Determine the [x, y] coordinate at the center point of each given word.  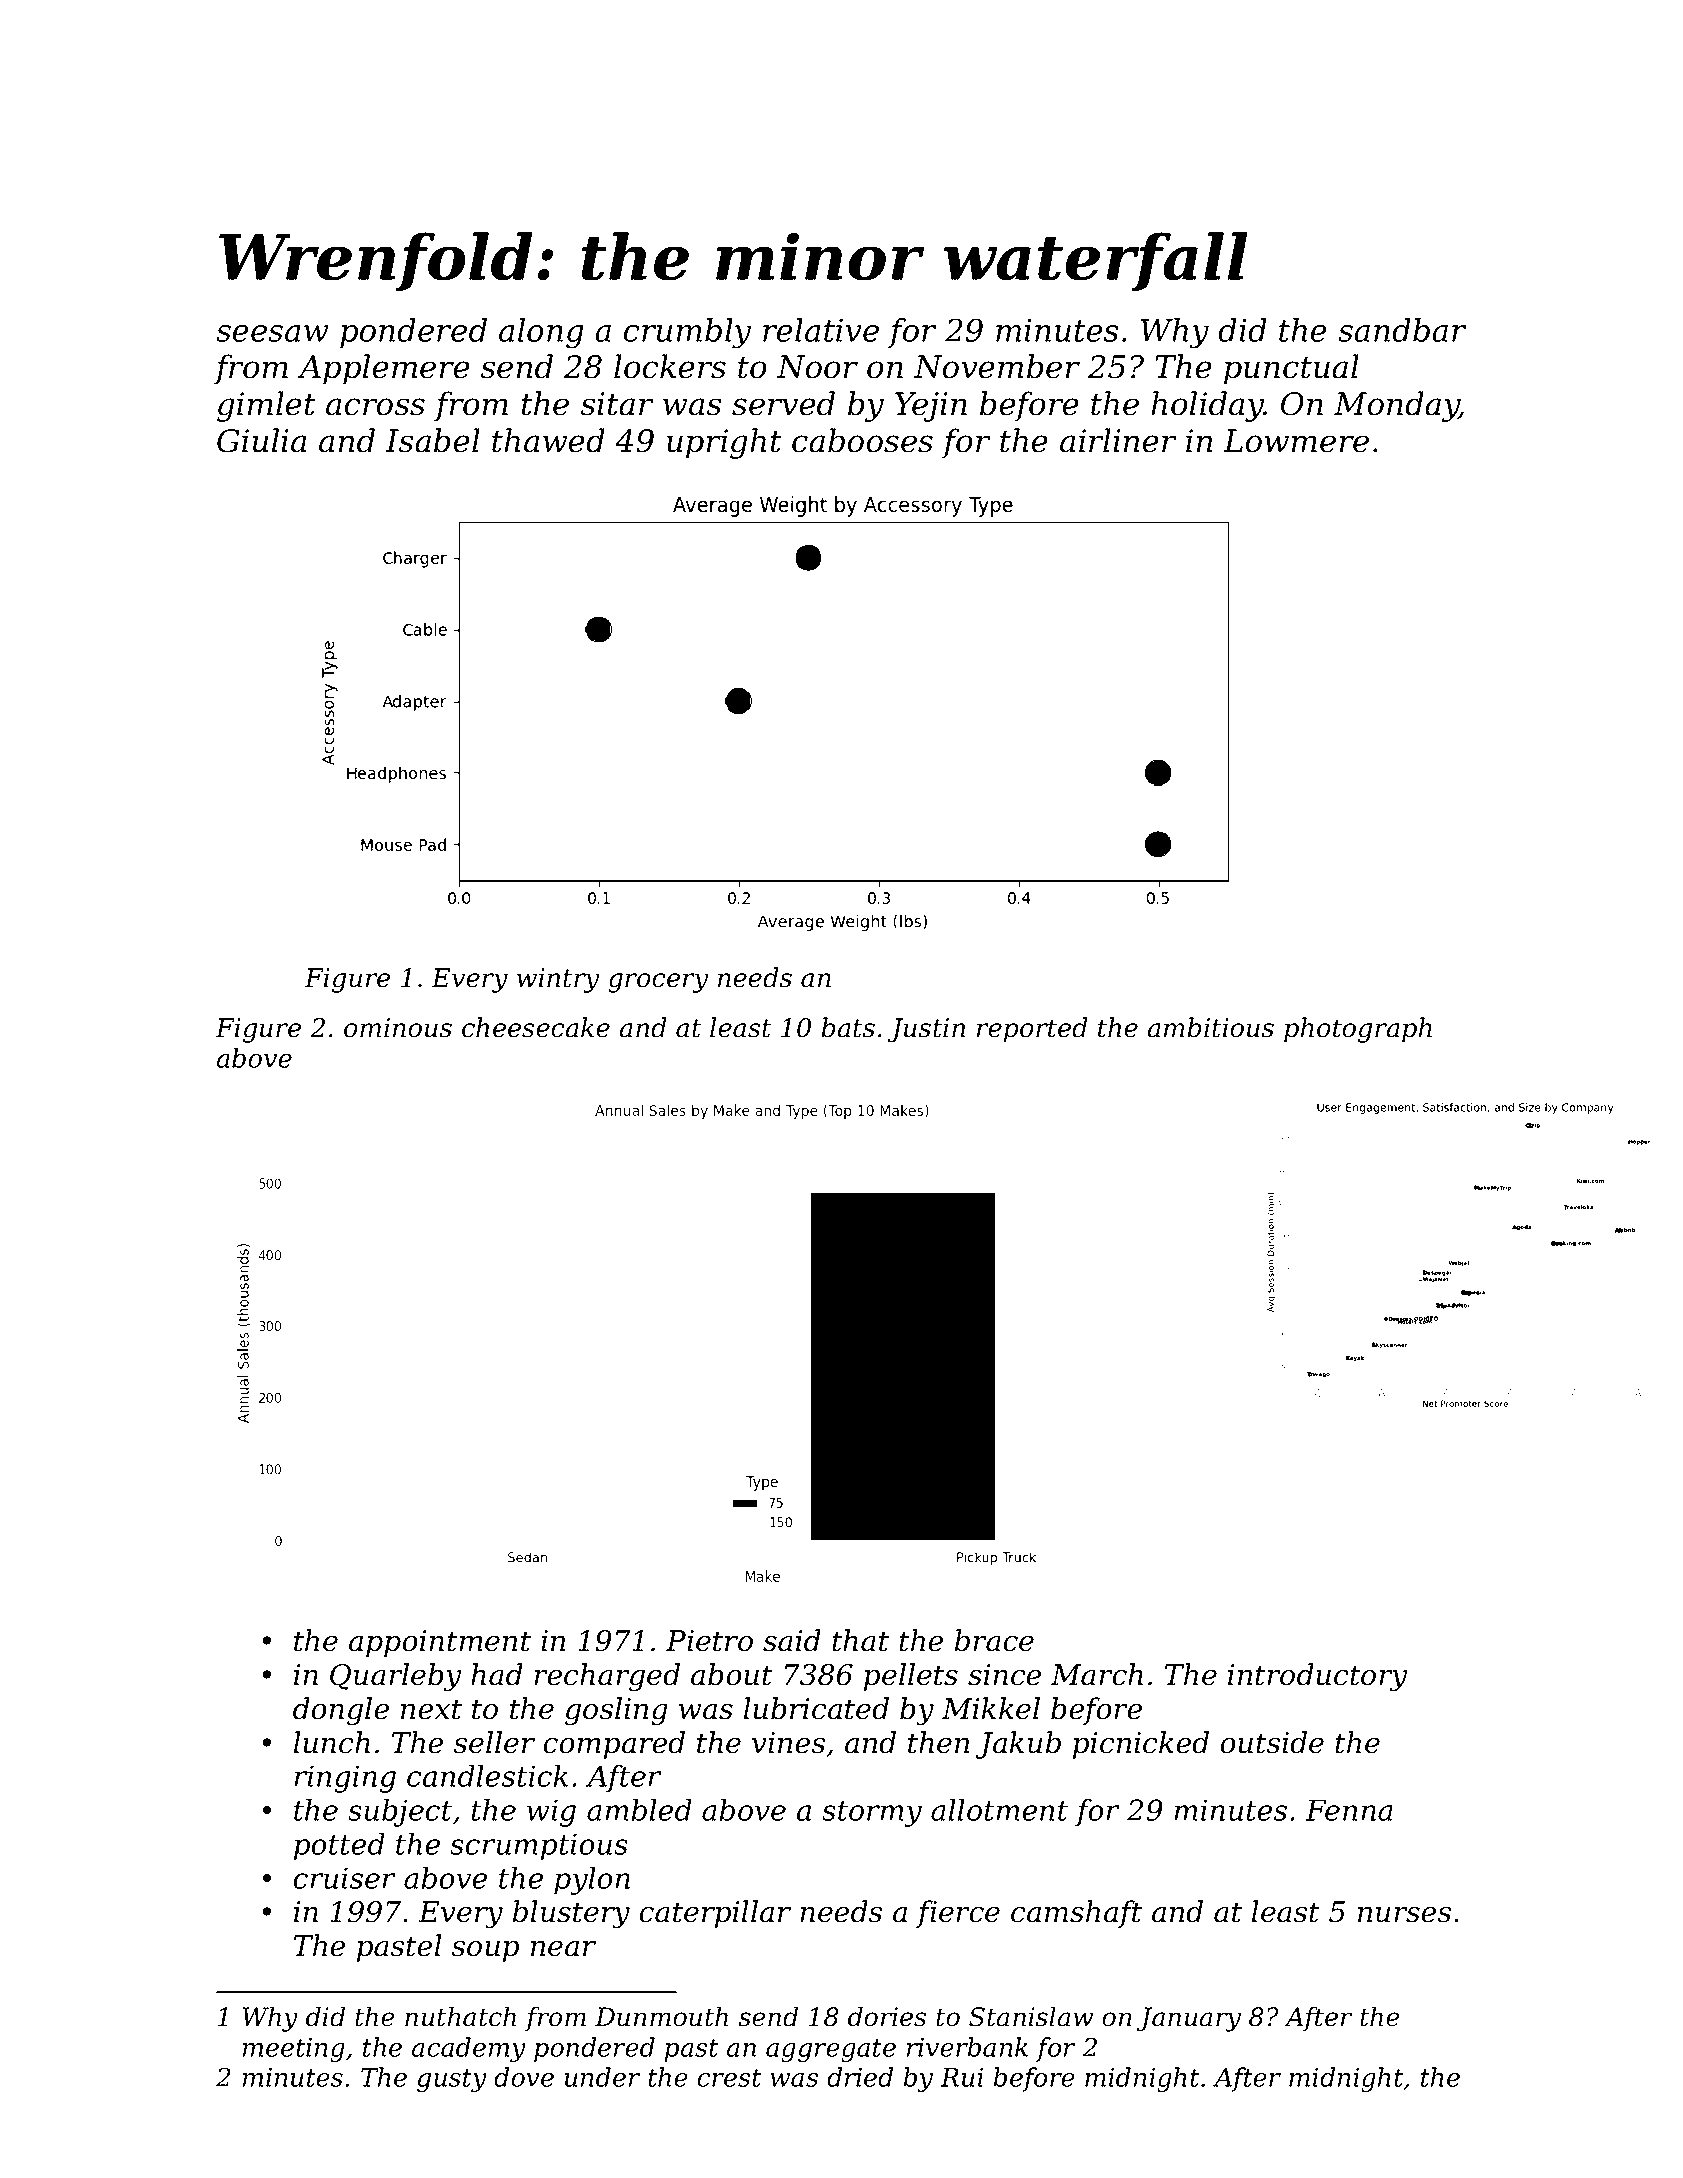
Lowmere [1296, 441]
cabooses [862, 440]
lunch [332, 1742]
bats [848, 1027]
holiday [1207, 406]
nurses [1404, 1915]
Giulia [262, 440]
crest [729, 2078]
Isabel [432, 440]
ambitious [1211, 1027]
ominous [398, 1028]
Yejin [931, 407]
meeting [294, 2050]
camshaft [1076, 1914]
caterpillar [715, 1914]
